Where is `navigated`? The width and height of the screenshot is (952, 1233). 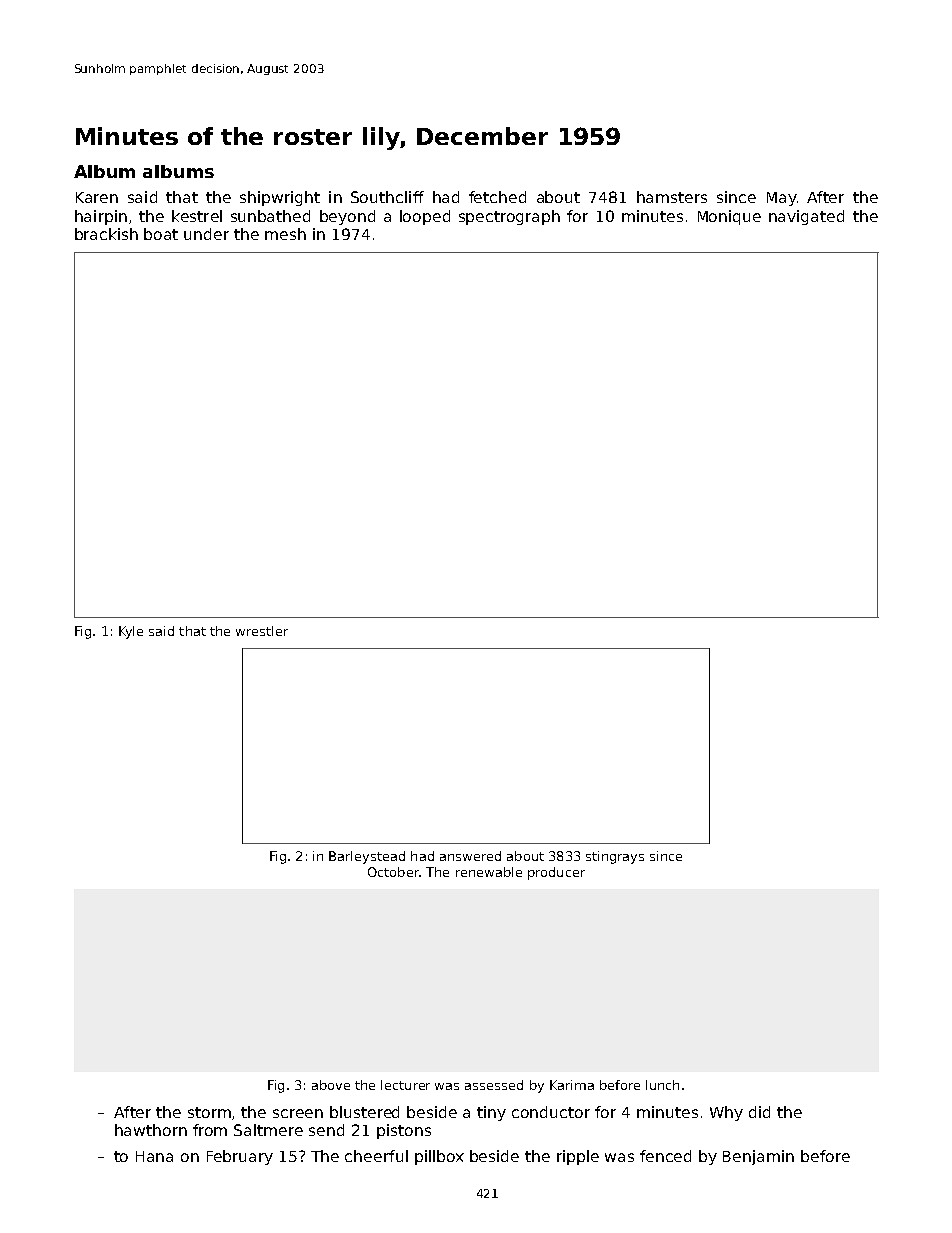 navigated is located at coordinates (806, 217).
